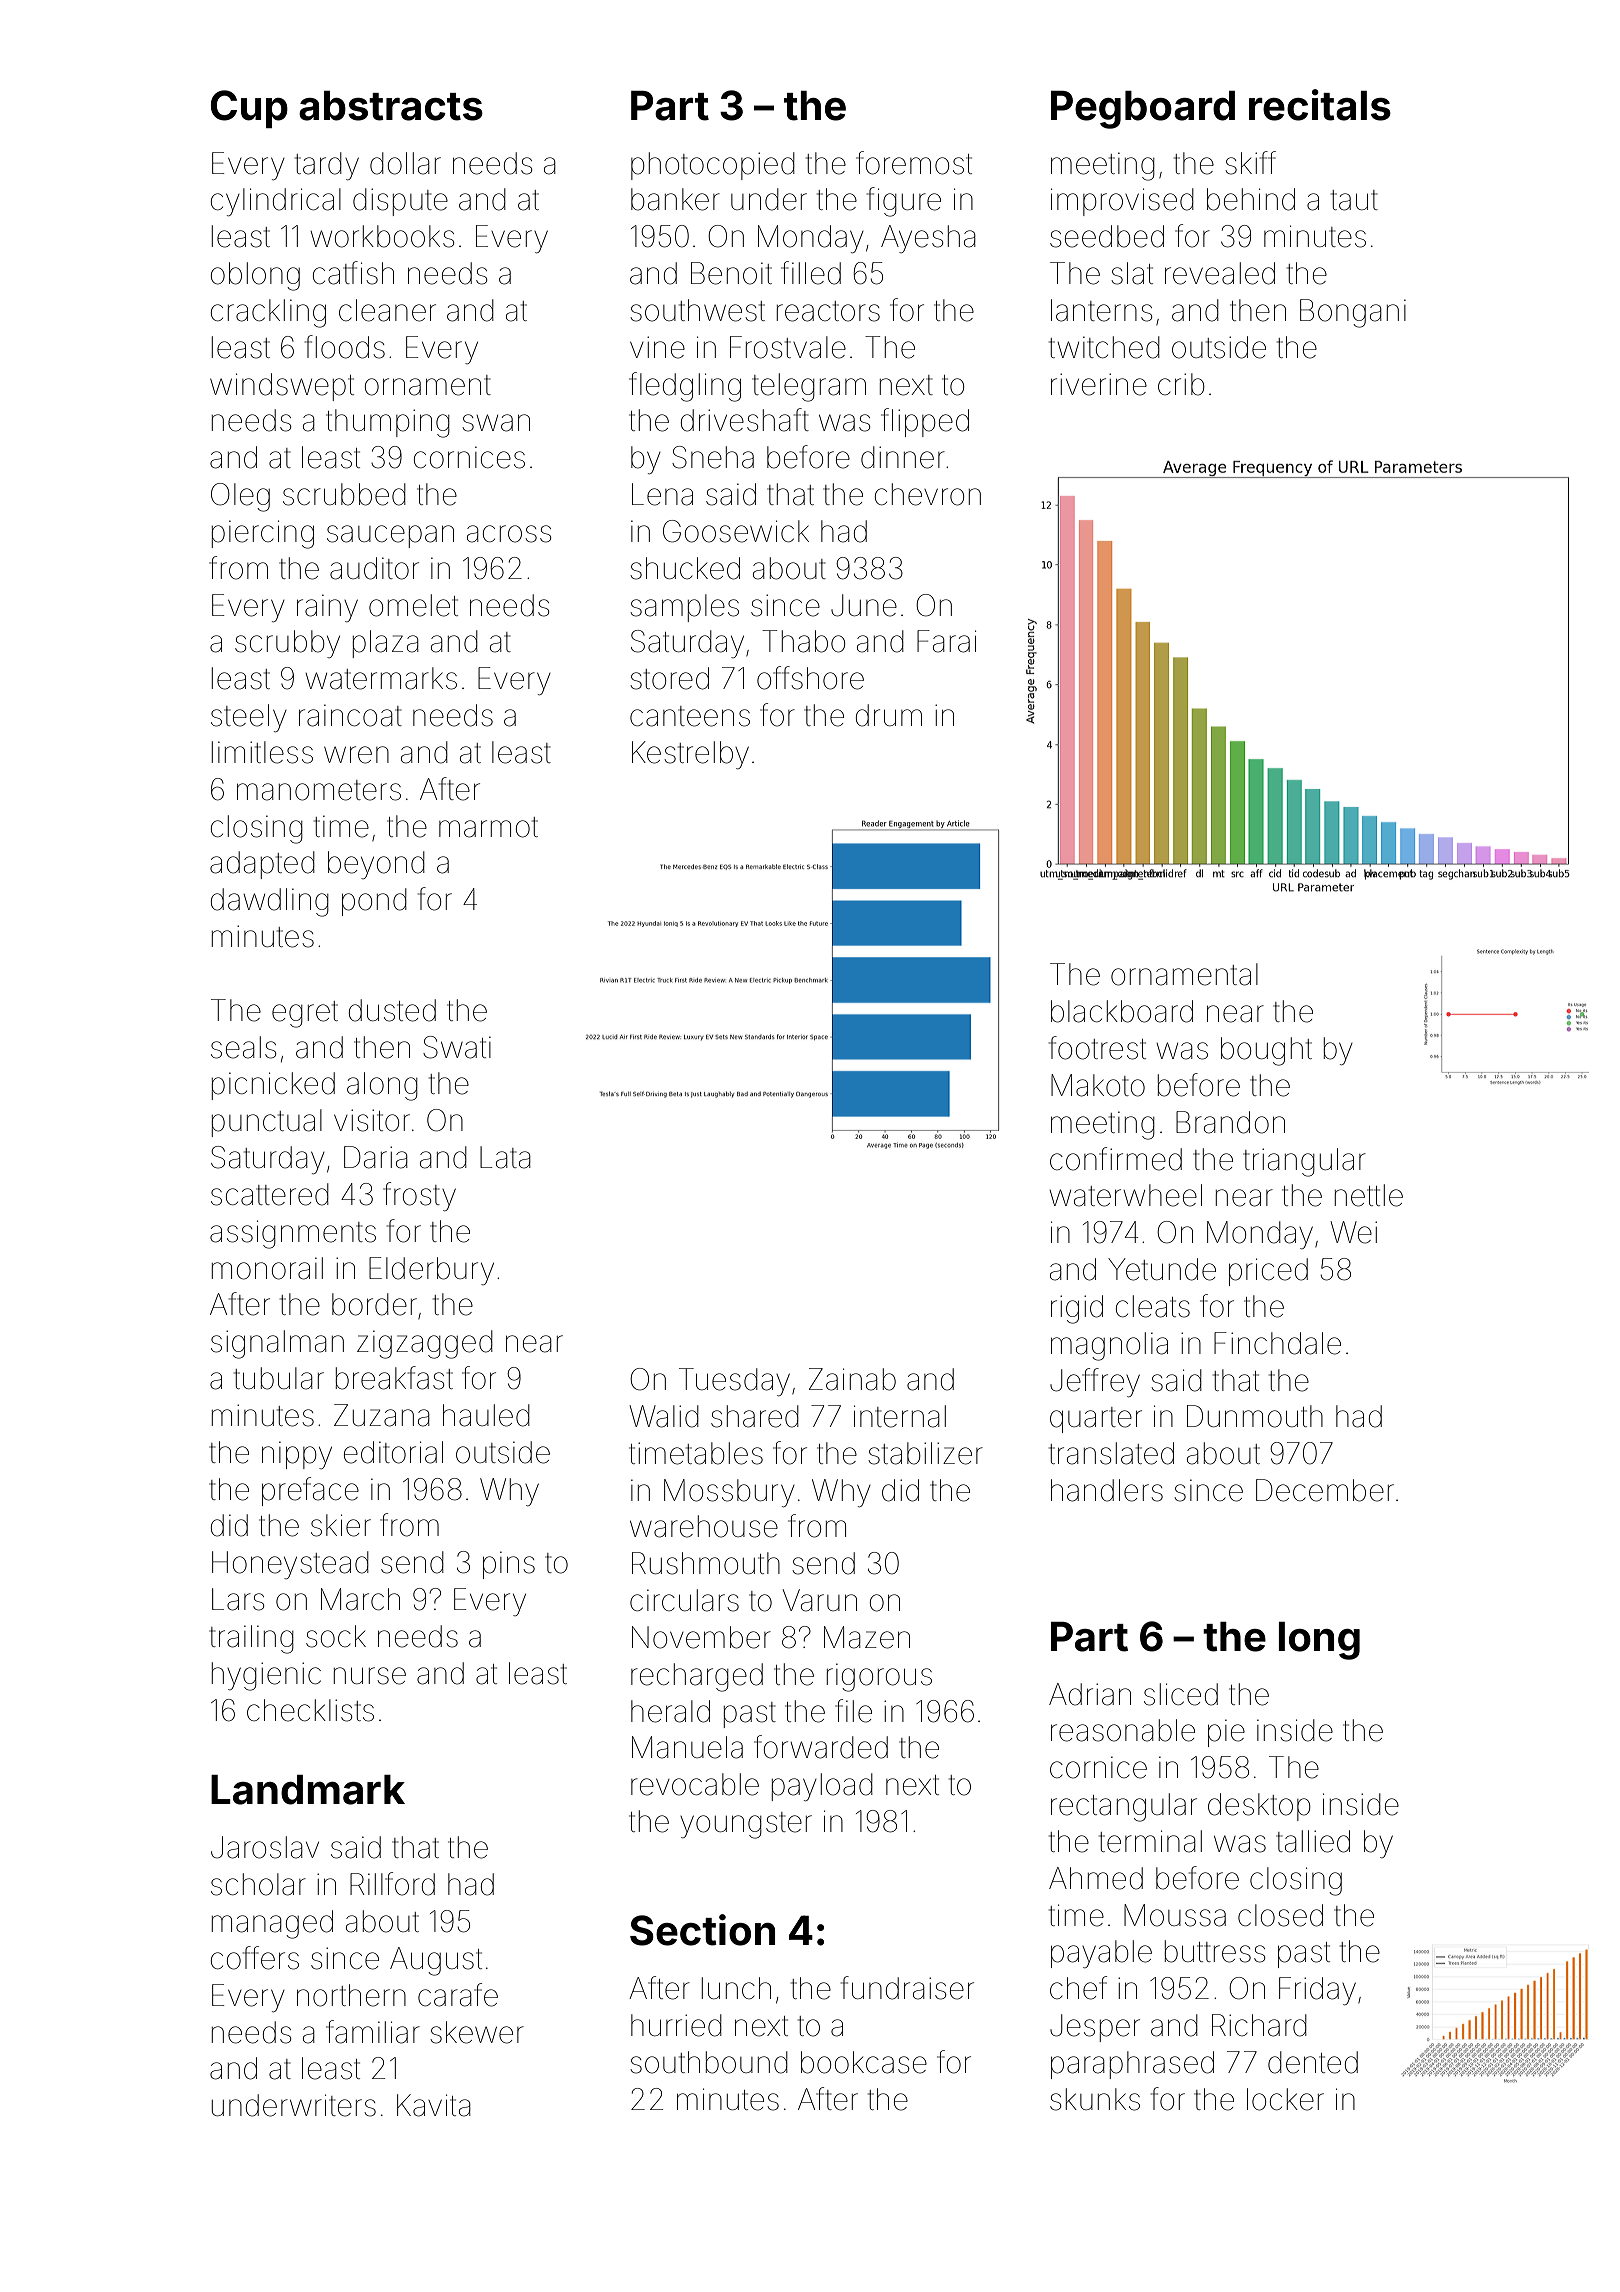 This screenshot has width=1620, height=2292. What do you see at coordinates (1277, 1343) in the screenshot?
I see `Finchdale` at bounding box center [1277, 1343].
